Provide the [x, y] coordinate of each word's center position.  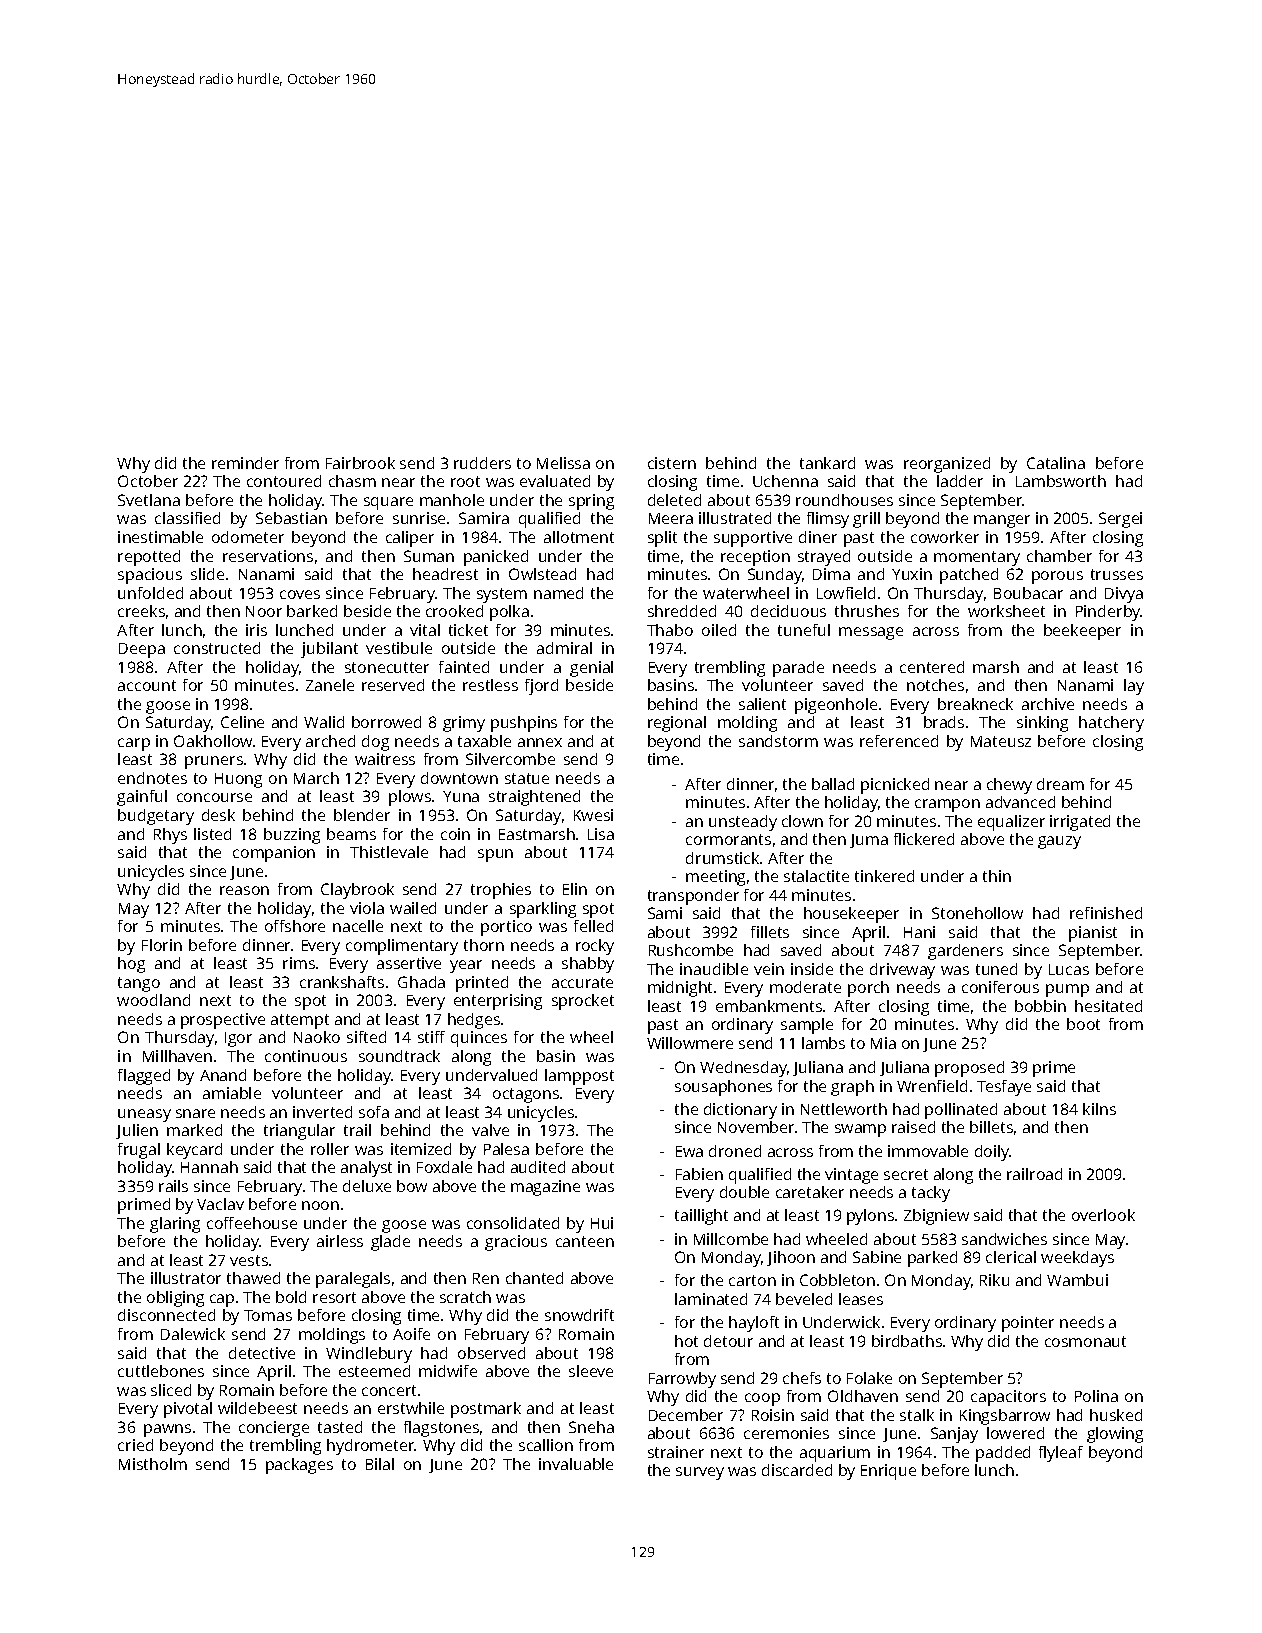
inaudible [714, 969]
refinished [1106, 913]
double [744, 1192]
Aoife [411, 1334]
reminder [245, 463]
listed [212, 834]
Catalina [1056, 463]
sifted [366, 1037]
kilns [1099, 1109]
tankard [827, 463]
